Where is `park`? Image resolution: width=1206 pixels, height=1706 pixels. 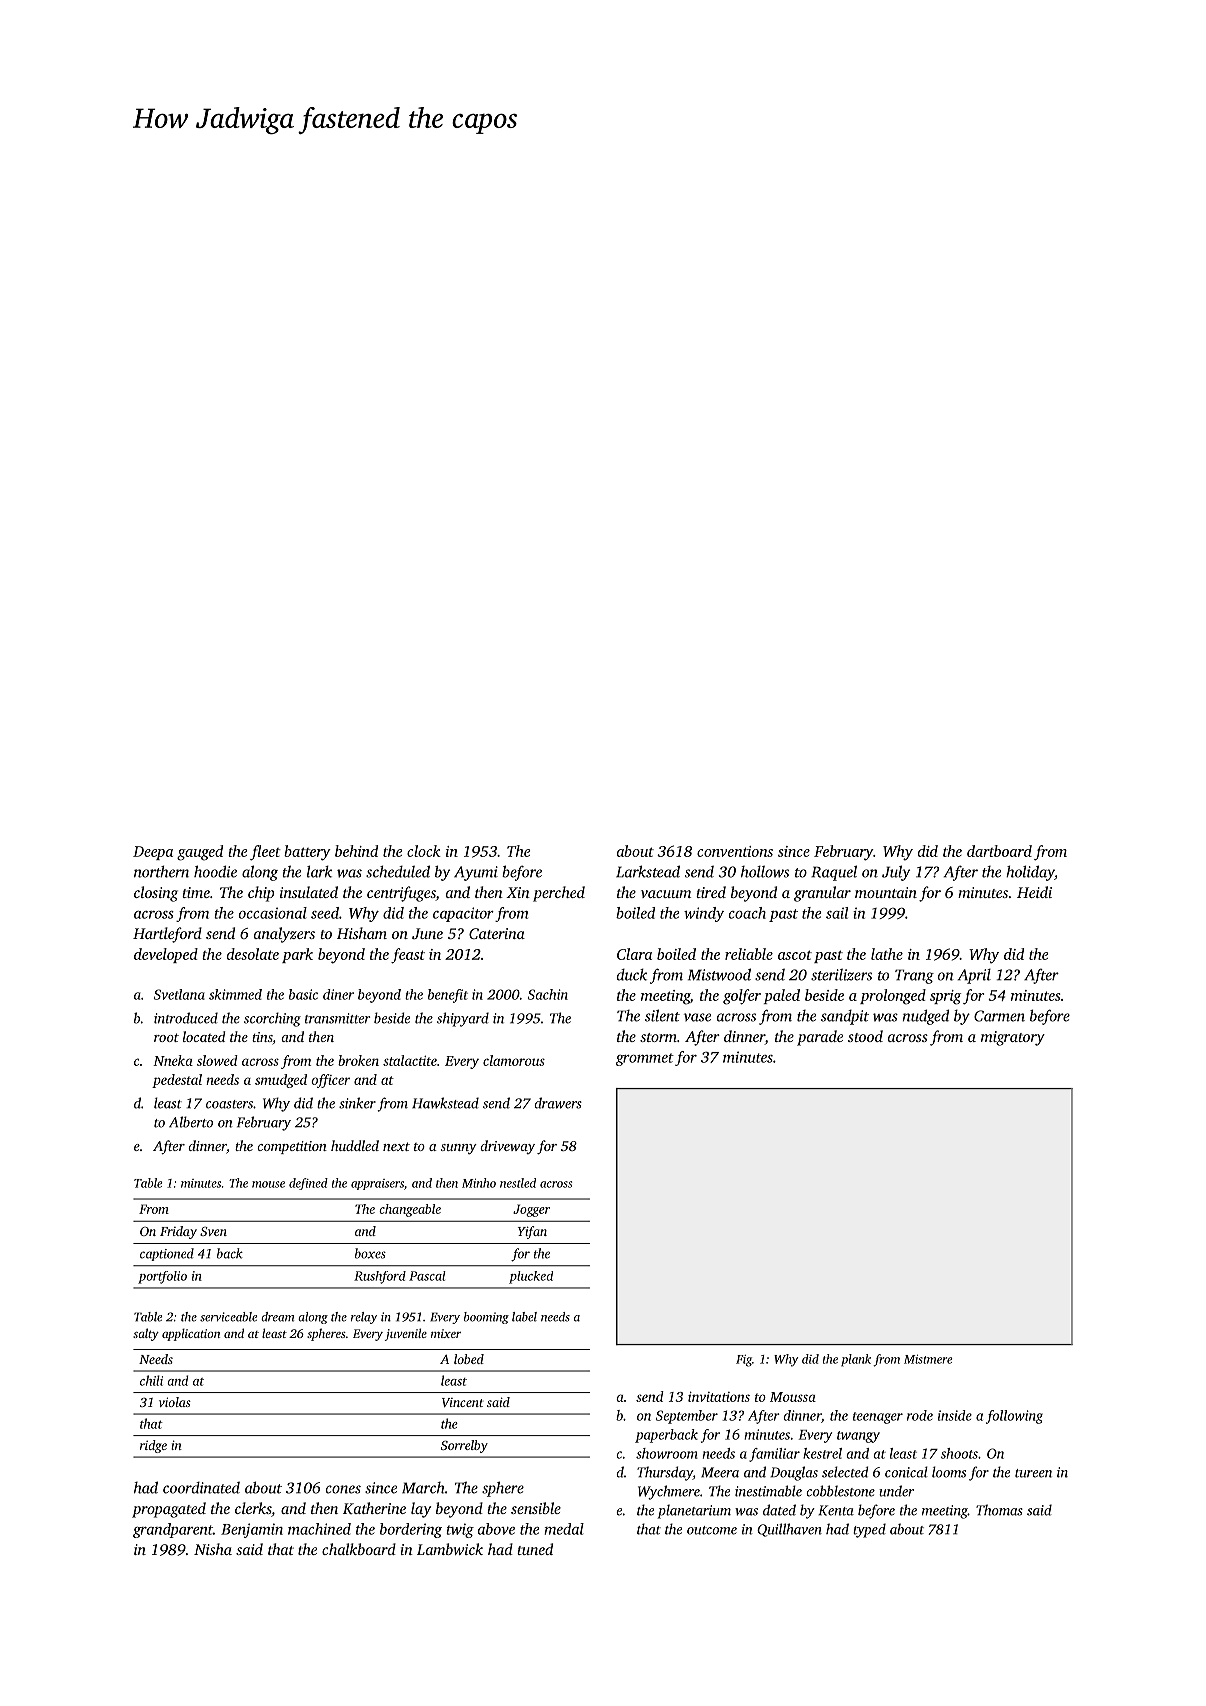
park is located at coordinates (297, 955).
